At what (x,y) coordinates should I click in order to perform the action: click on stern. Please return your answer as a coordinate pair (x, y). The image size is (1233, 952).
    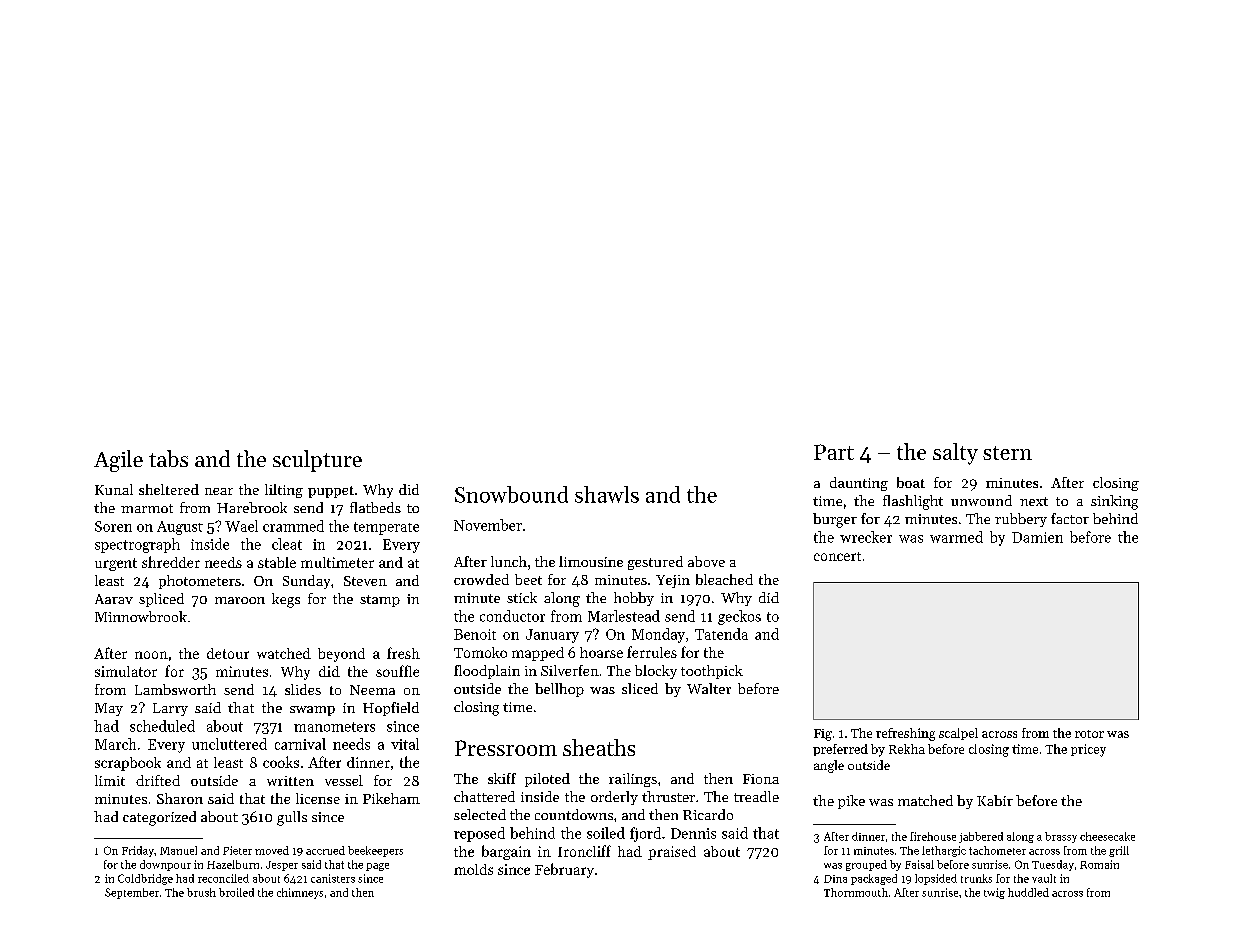
    Looking at the image, I should click on (1007, 453).
